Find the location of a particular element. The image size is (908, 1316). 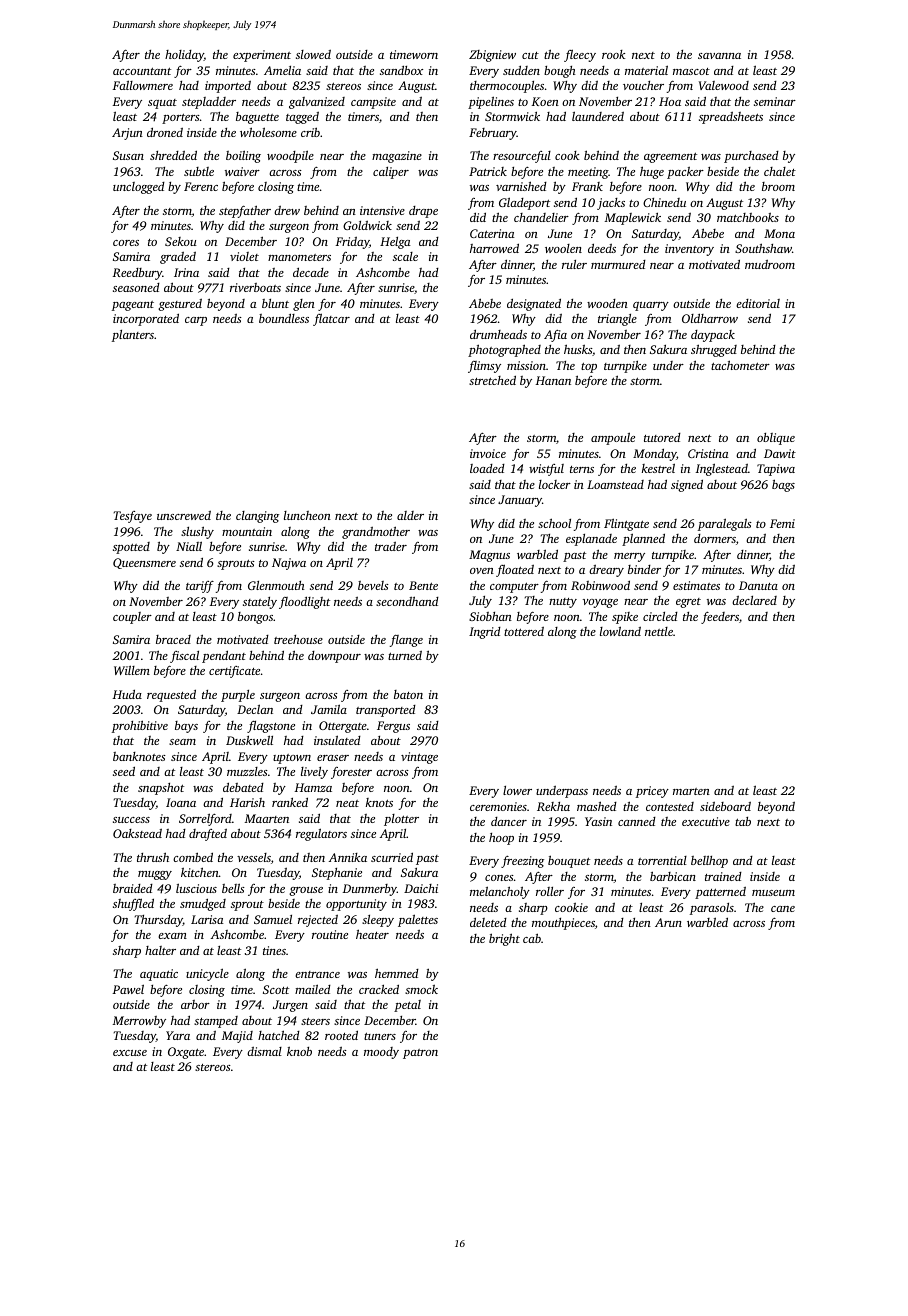

baton is located at coordinates (408, 694).
